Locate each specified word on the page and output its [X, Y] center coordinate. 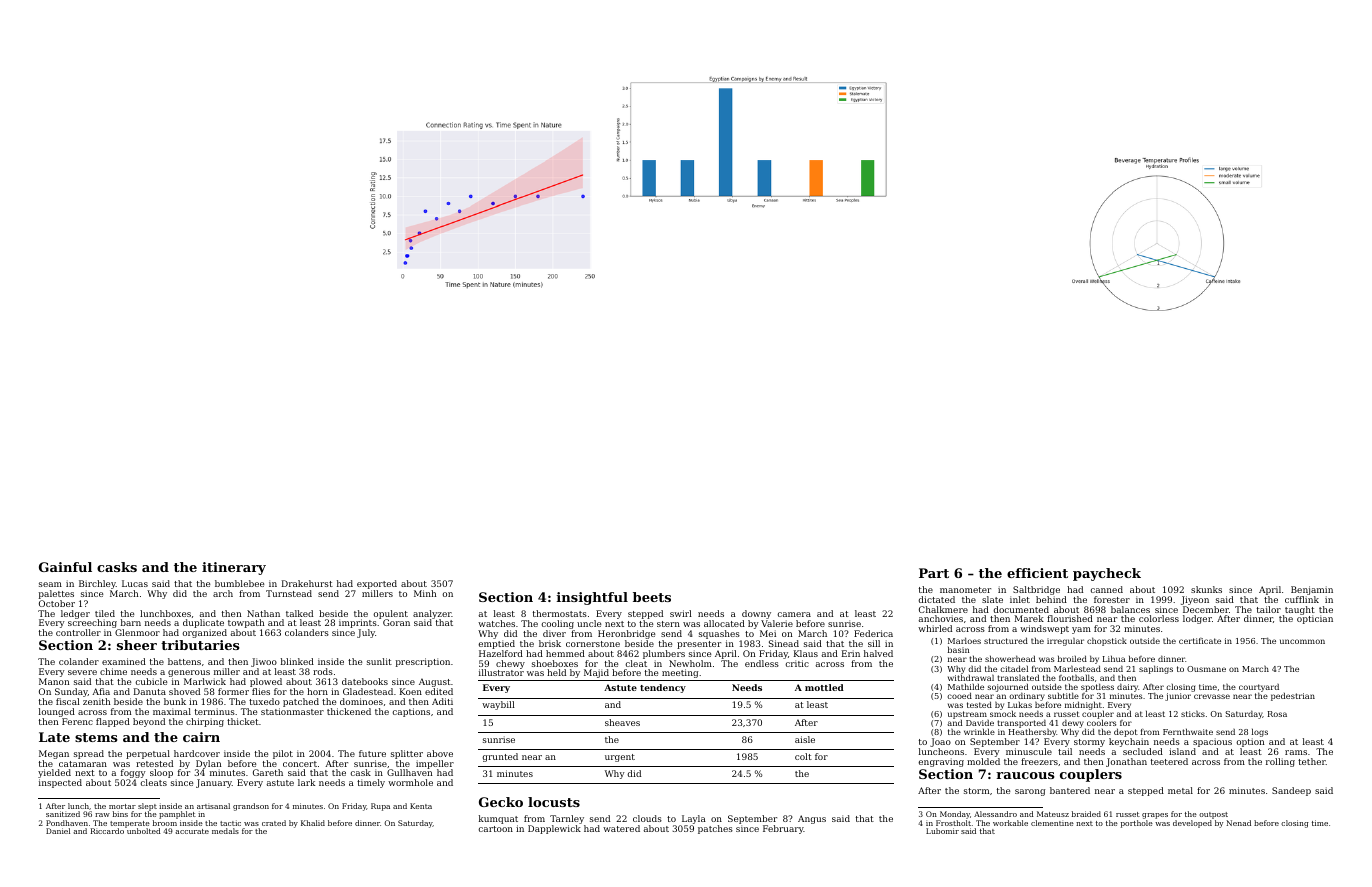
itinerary [234, 568]
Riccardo [107, 831]
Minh [425, 593]
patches [715, 829]
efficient [1037, 573]
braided [1086, 814]
